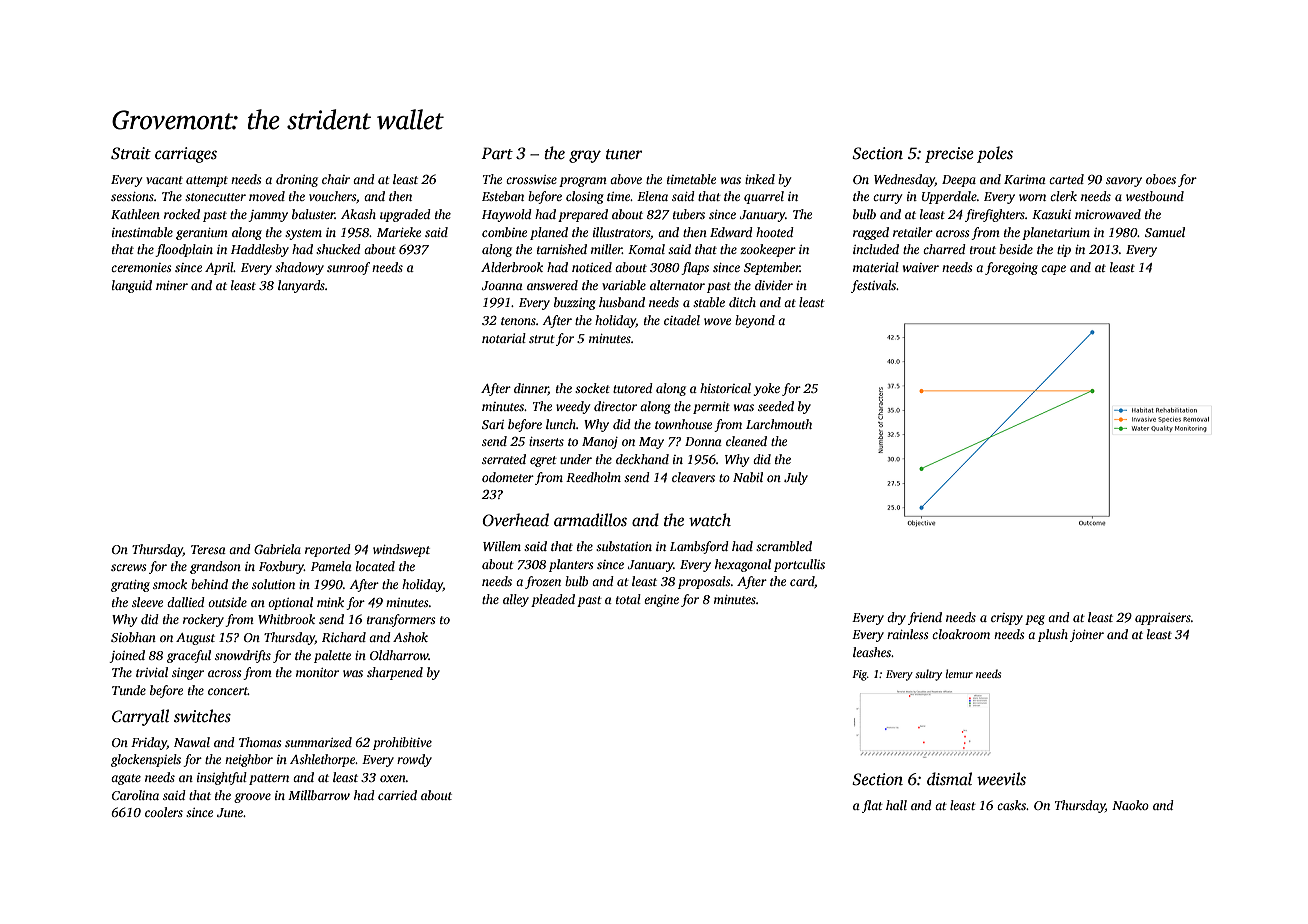  Describe the element at coordinates (1161, 179) in the page. I see `oboes` at that location.
